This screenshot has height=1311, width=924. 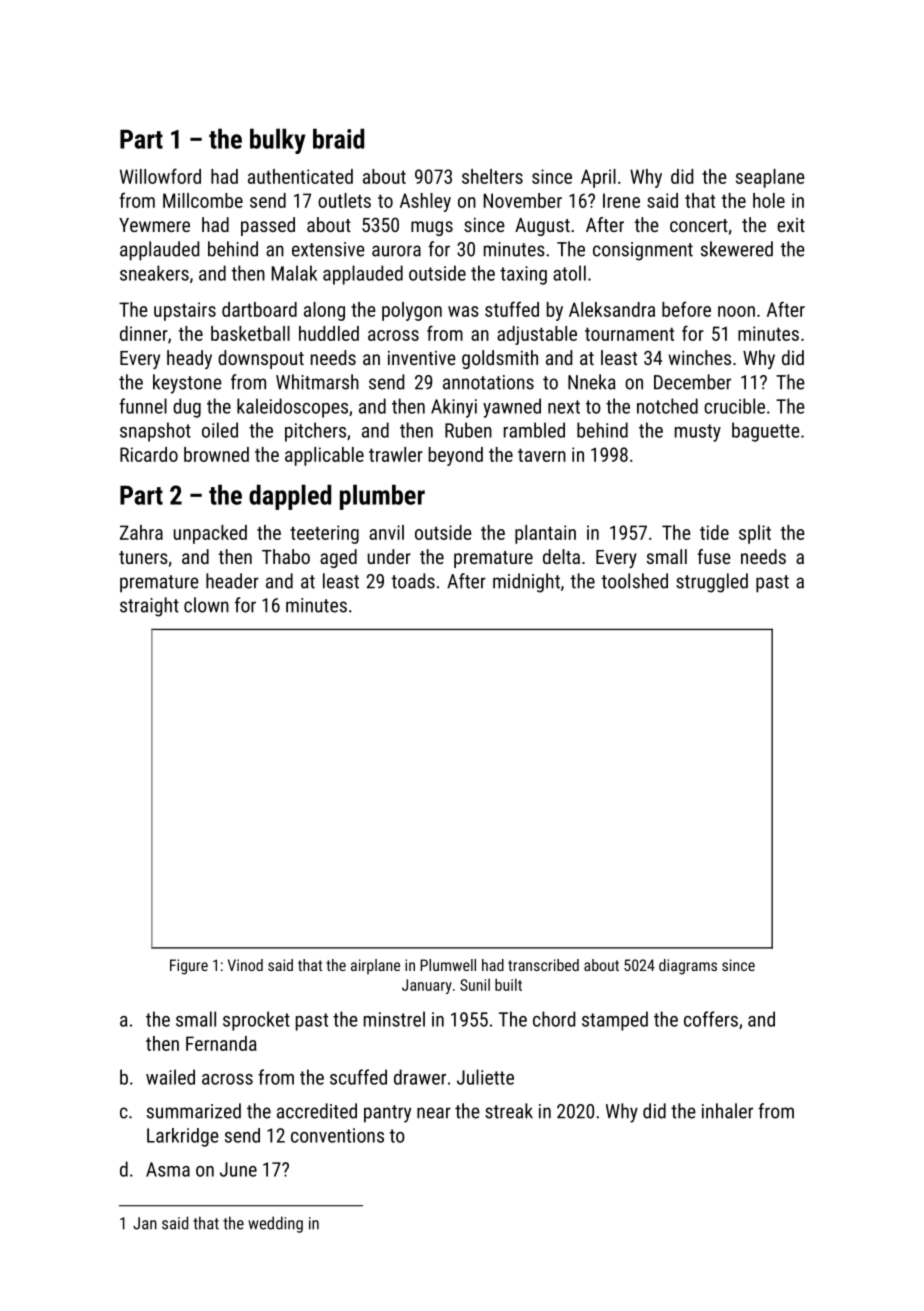 What do you see at coordinates (189, 967) in the screenshot?
I see `Figure` at bounding box center [189, 967].
